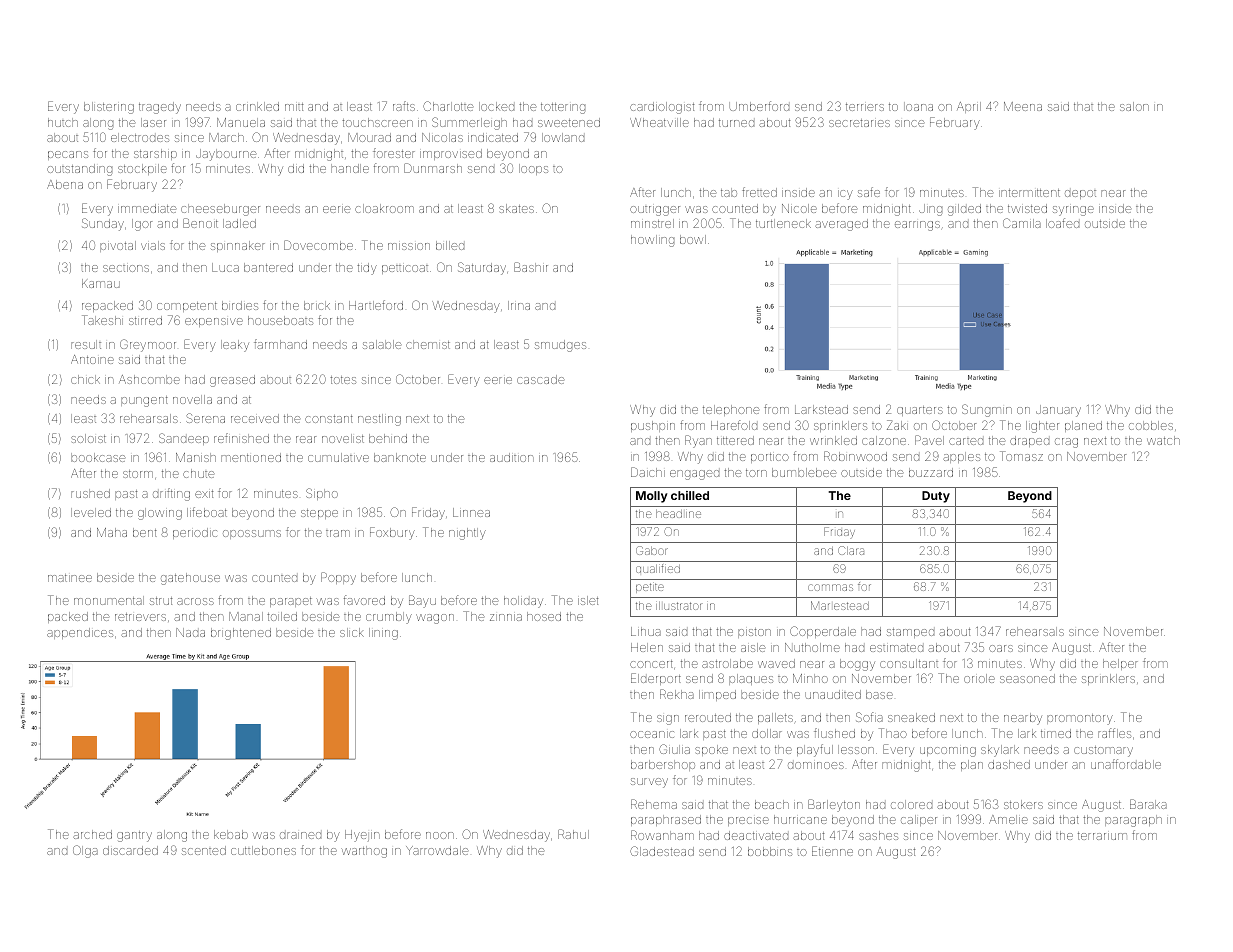 Image resolution: width=1233 pixels, height=952 pixels. Describe the element at coordinates (85, 379) in the screenshot. I see `chick` at that location.
